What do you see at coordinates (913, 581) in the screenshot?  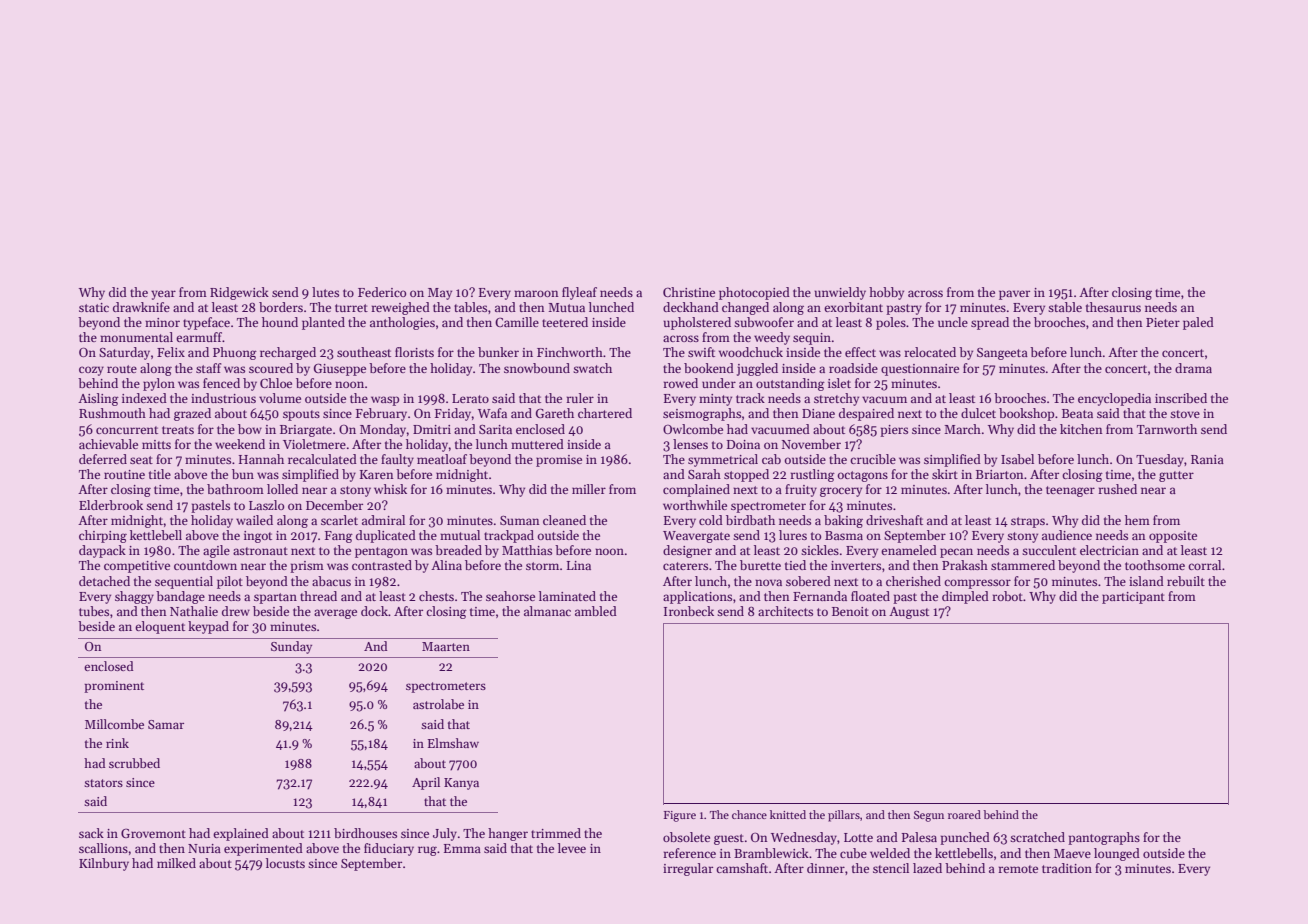 I see `cherished` at bounding box center [913, 581].
